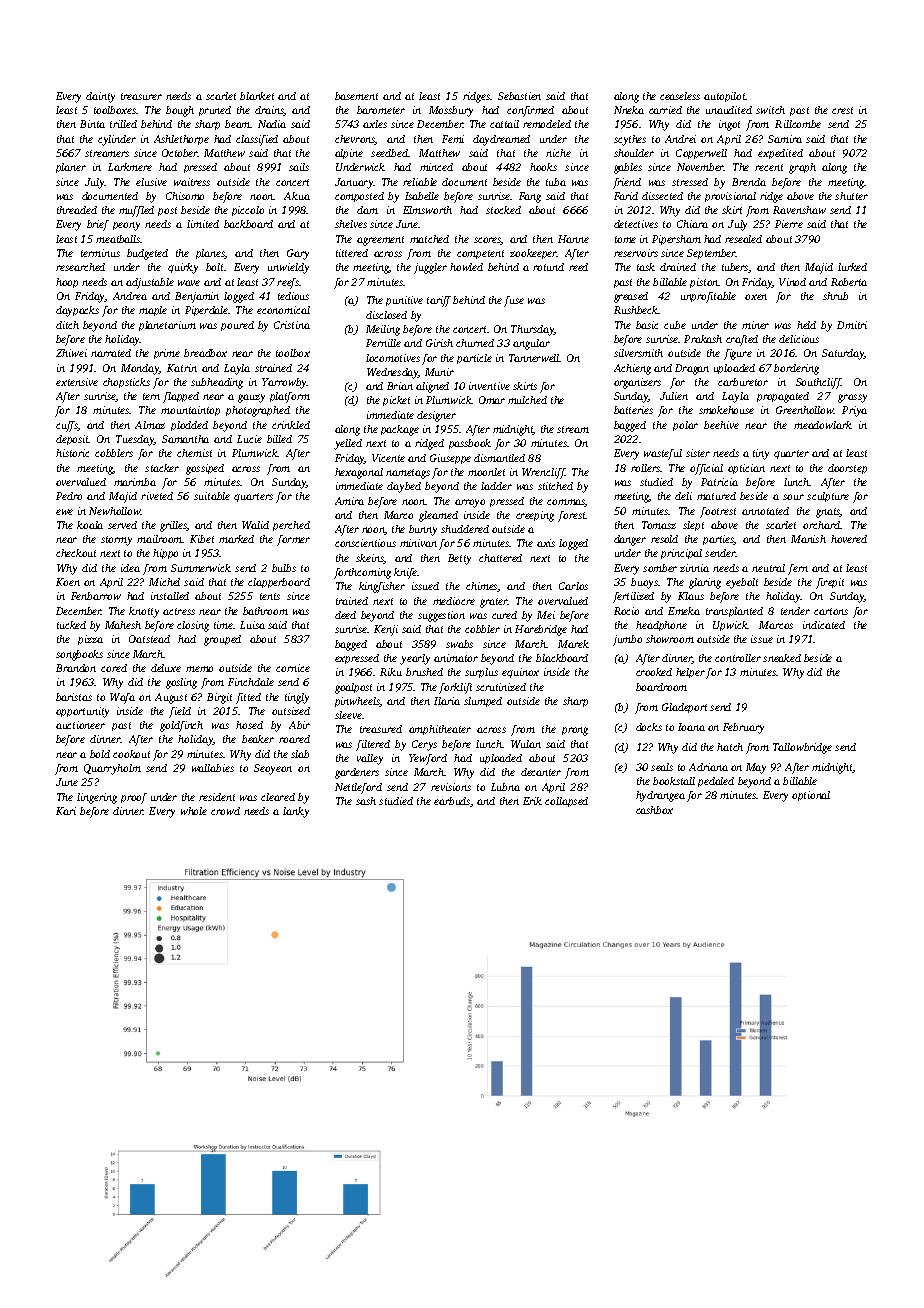  Describe the element at coordinates (811, 796) in the document. I see `optional` at that location.
